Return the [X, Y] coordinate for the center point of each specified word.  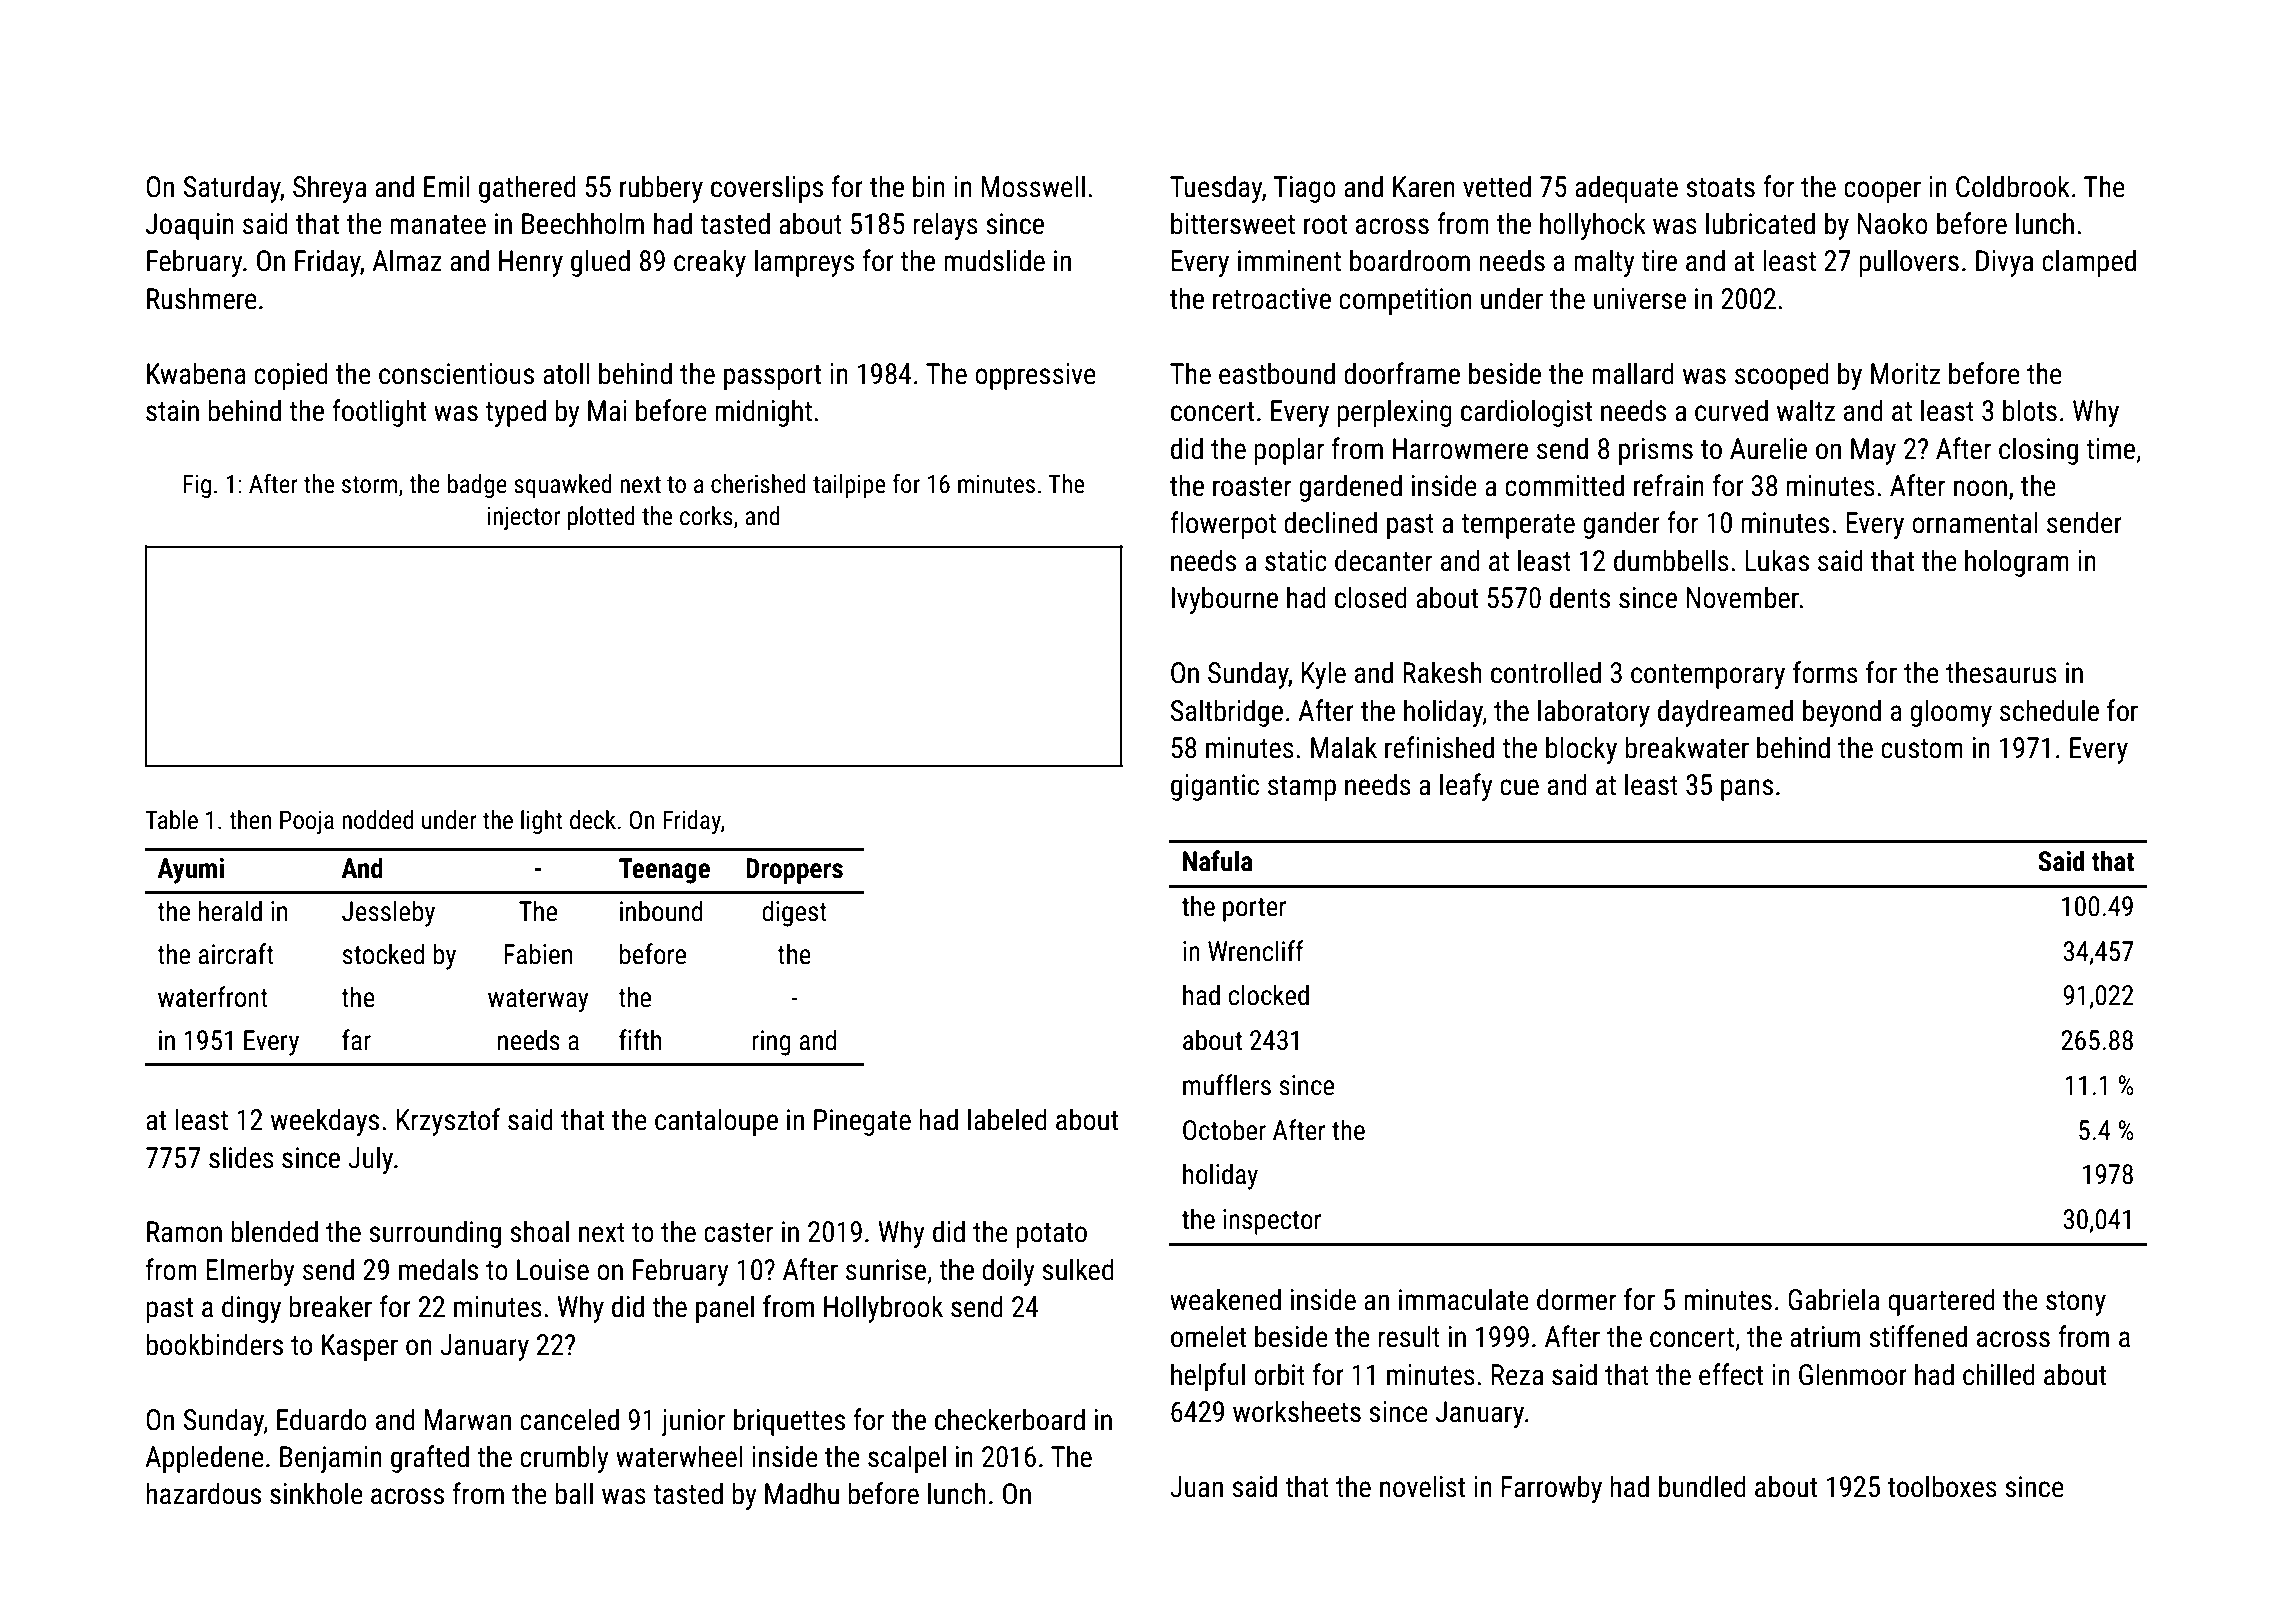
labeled [1007, 1119]
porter [1254, 910]
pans [1747, 790]
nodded [377, 820]
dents [1580, 597]
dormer [1576, 1299]
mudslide [994, 260]
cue [1519, 787]
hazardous [204, 1493]
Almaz [407, 260]
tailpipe [849, 486]
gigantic [1215, 787]
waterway [538, 1001]
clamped [2089, 263]
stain [172, 411]
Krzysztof [448, 1122]
